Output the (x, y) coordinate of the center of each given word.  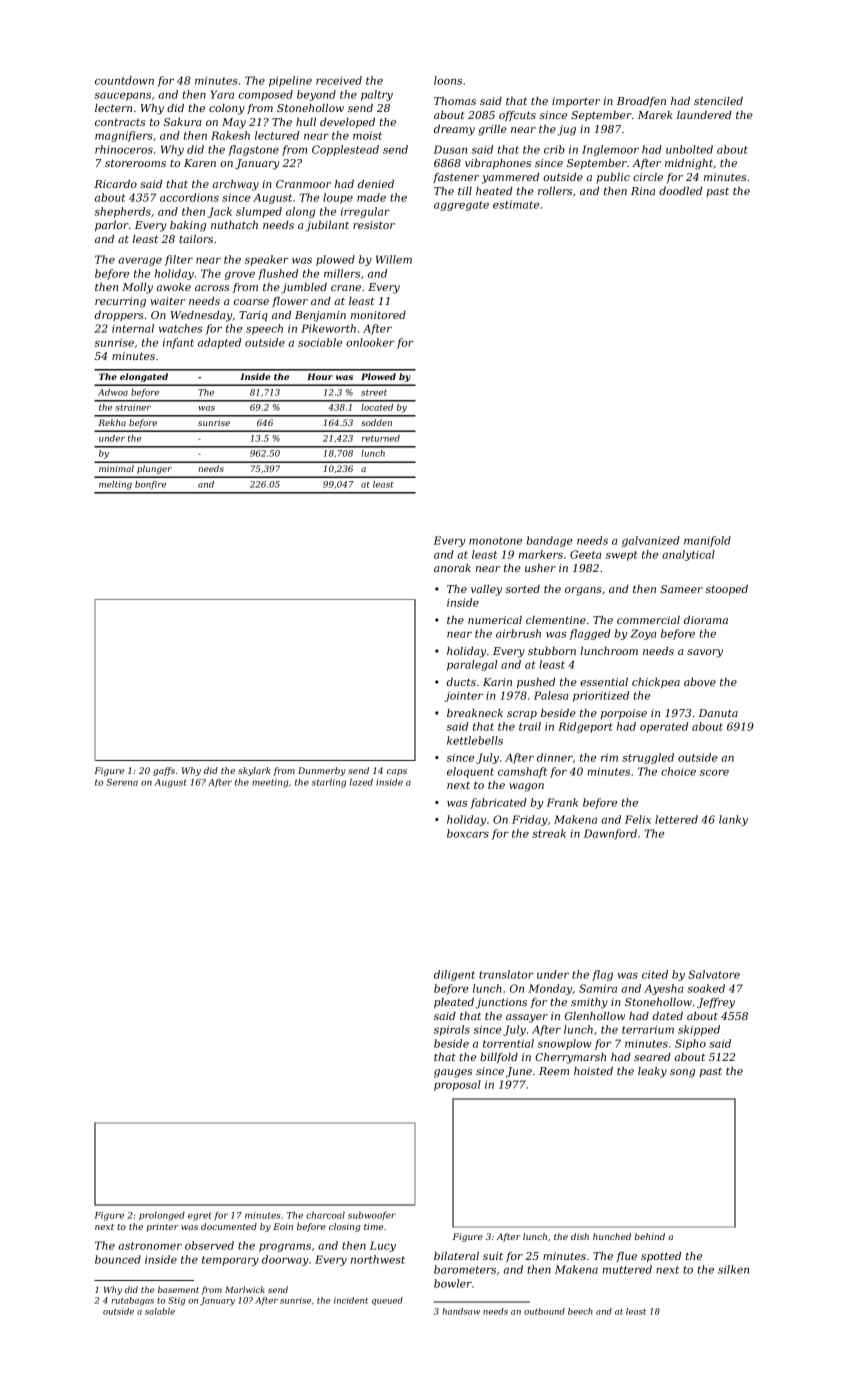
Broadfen (641, 102)
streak (549, 833)
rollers (555, 191)
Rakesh (230, 135)
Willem (394, 259)
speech (264, 329)
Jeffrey (716, 1003)
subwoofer (372, 1215)
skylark (254, 771)
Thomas (455, 101)
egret (199, 1216)
